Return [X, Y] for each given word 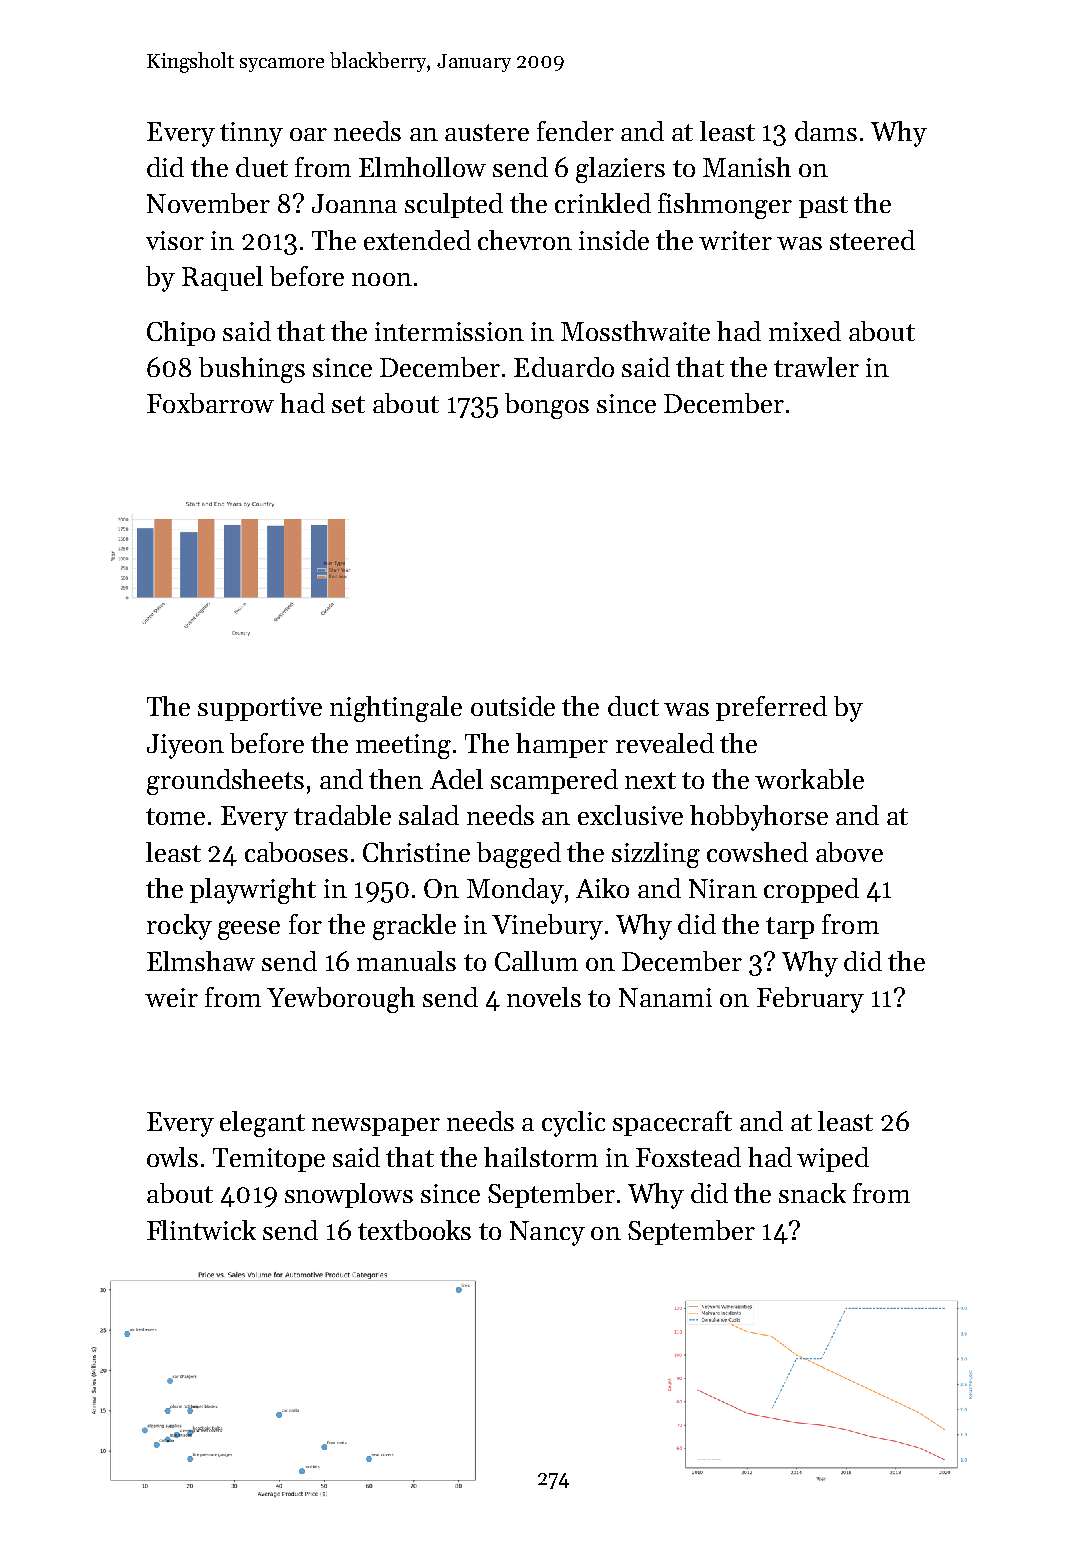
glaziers [620, 170]
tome [175, 816]
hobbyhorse [759, 818]
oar [308, 134]
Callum [536, 961]
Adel [456, 779]
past [823, 207]
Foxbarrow [210, 403]
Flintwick [201, 1230]
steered [872, 240]
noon [382, 279]
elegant [262, 1124]
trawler [816, 367]
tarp [790, 928]
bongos [547, 406]
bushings [252, 370]
